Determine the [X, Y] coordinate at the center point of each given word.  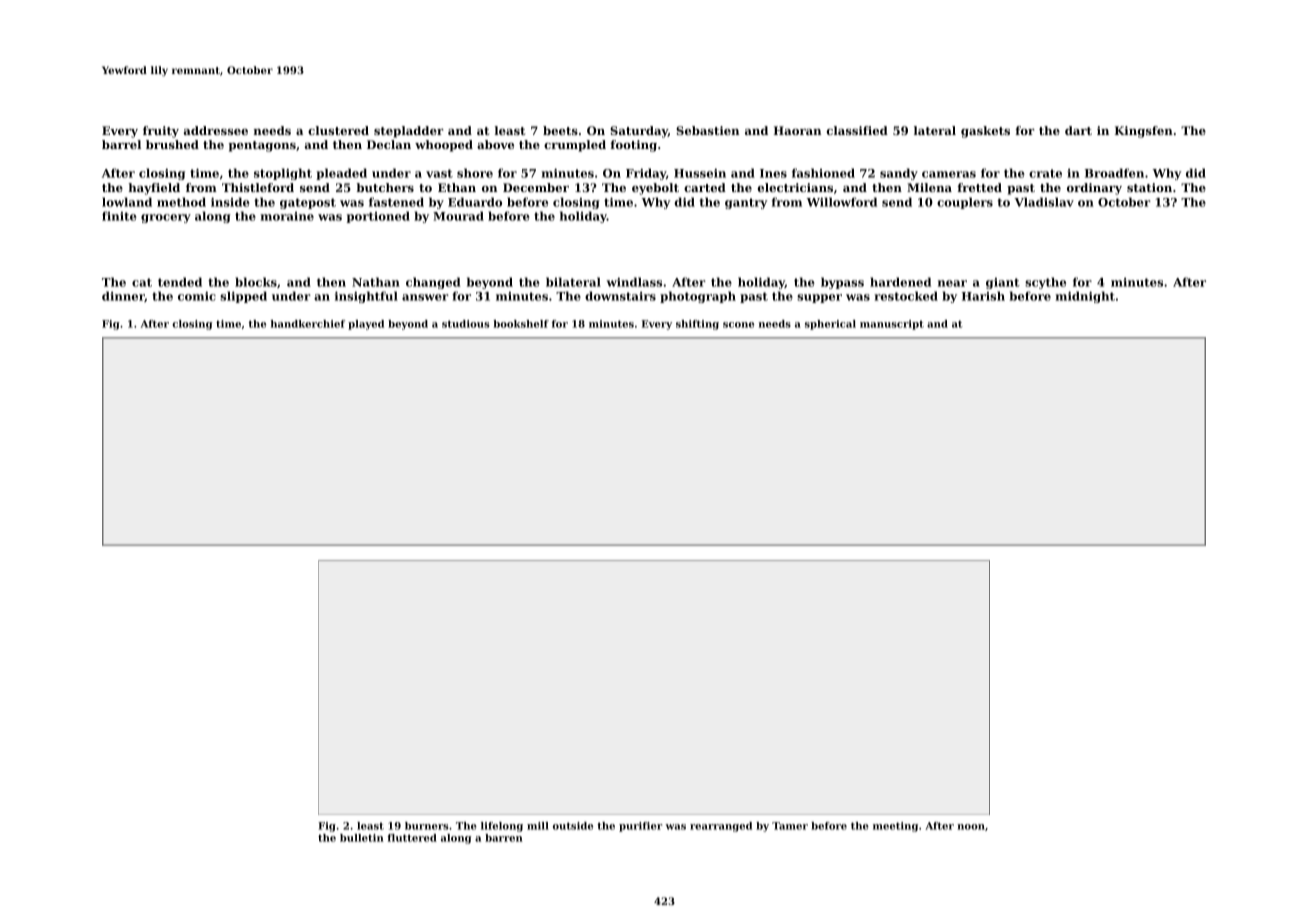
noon [971, 827]
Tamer [790, 826]
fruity [161, 132]
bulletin [362, 838]
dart [1078, 130]
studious [466, 324]
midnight [1085, 297]
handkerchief [308, 324]
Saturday [639, 132]
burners [427, 826]
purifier [640, 827]
